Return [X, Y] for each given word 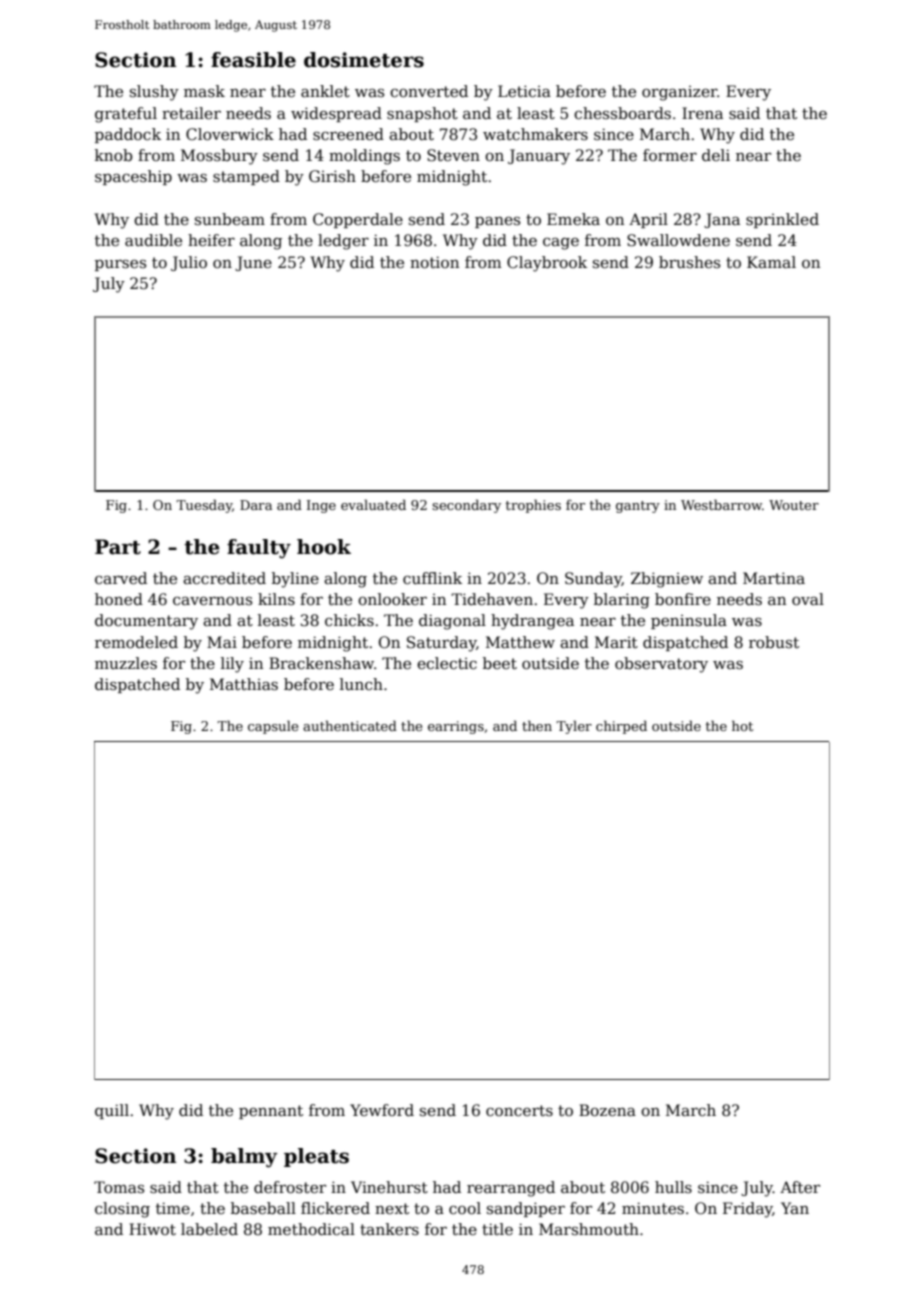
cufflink [432, 578]
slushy [154, 93]
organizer [679, 93]
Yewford [382, 1110]
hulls [673, 1187]
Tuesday [204, 506]
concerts [519, 1110]
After [800, 1187]
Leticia [524, 91]
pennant [271, 1112]
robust [774, 642]
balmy [244, 1158]
